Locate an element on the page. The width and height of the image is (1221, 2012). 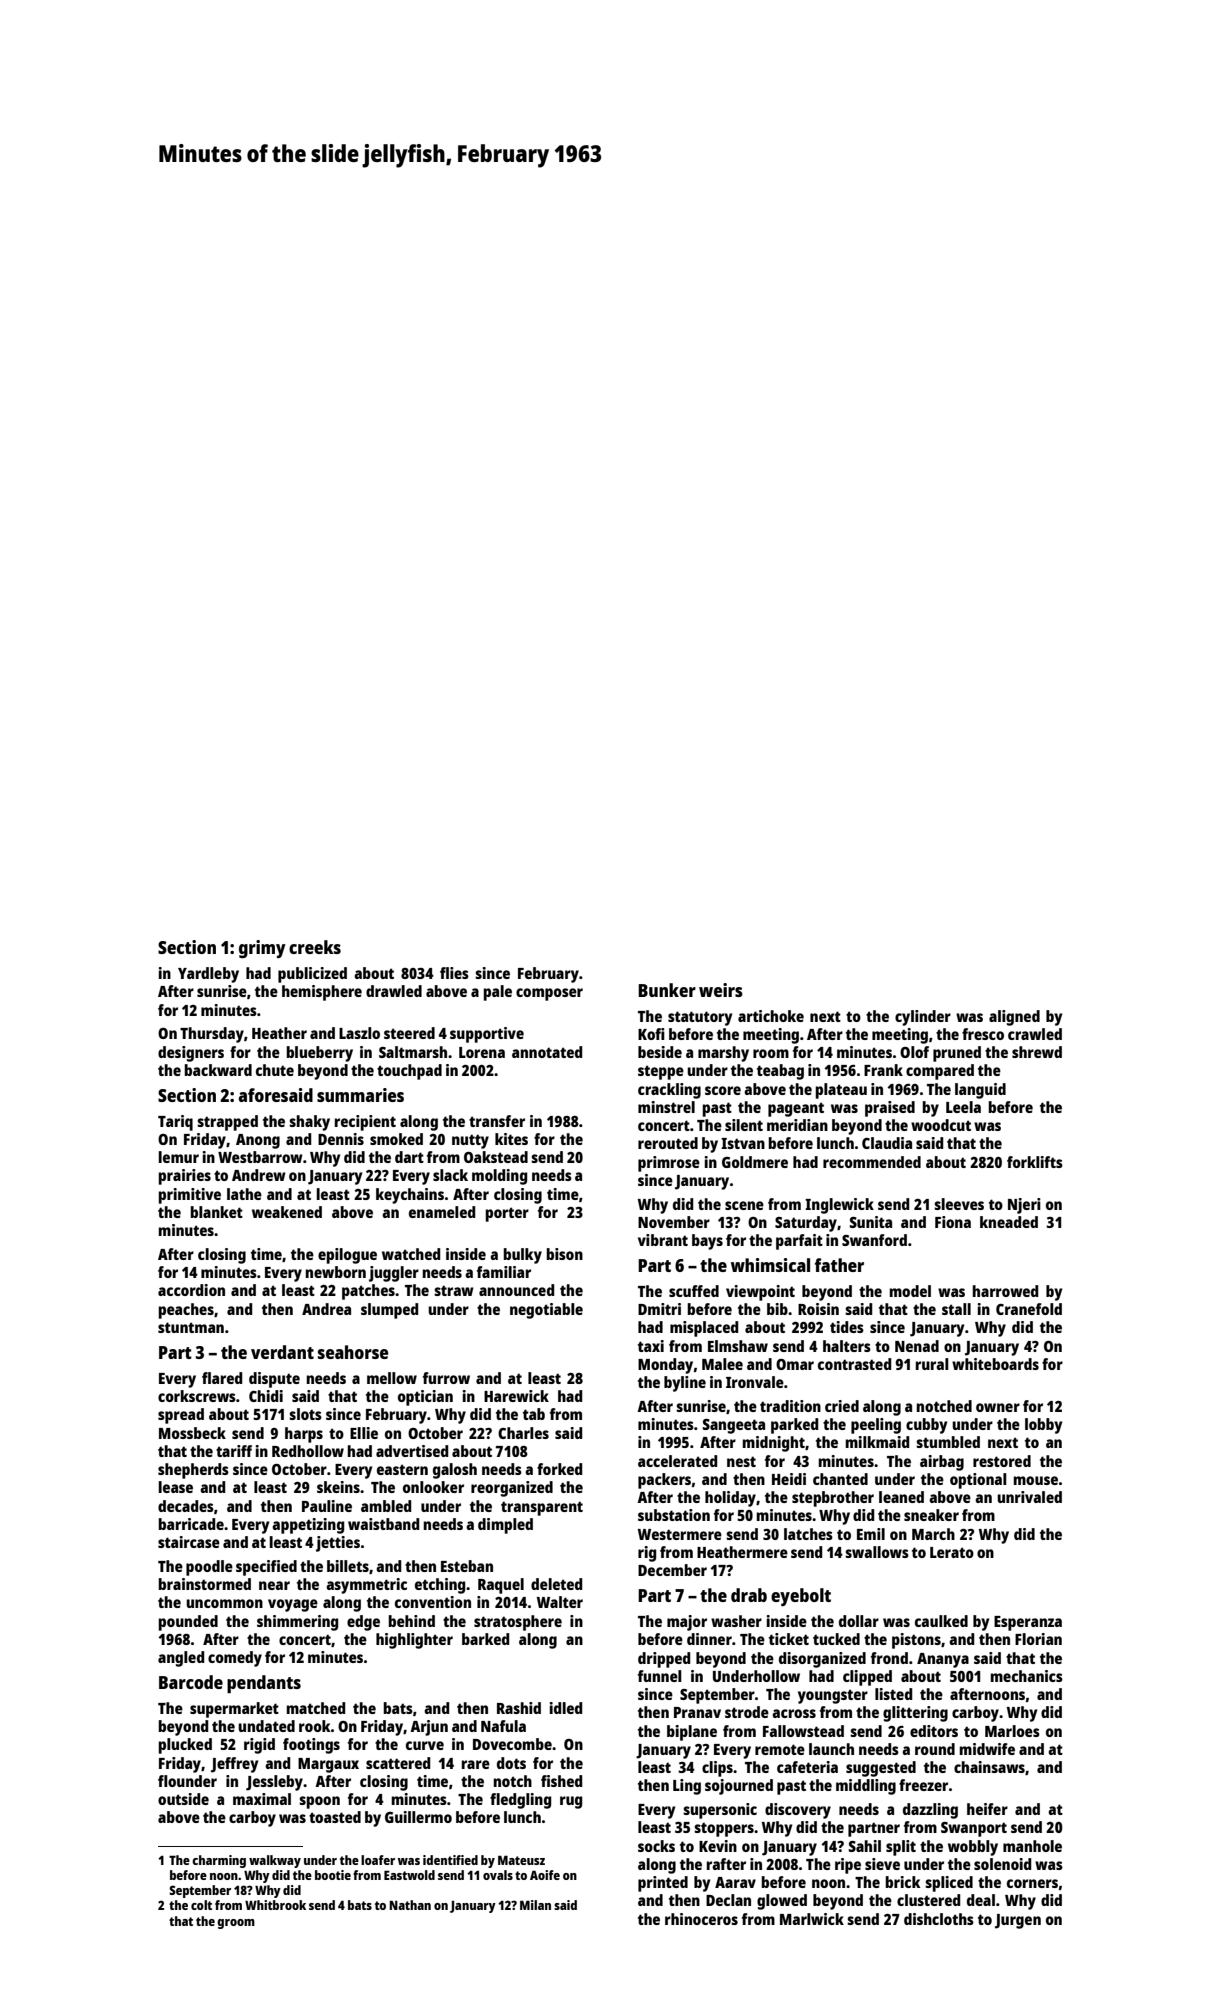
aligned is located at coordinates (1014, 1018).
